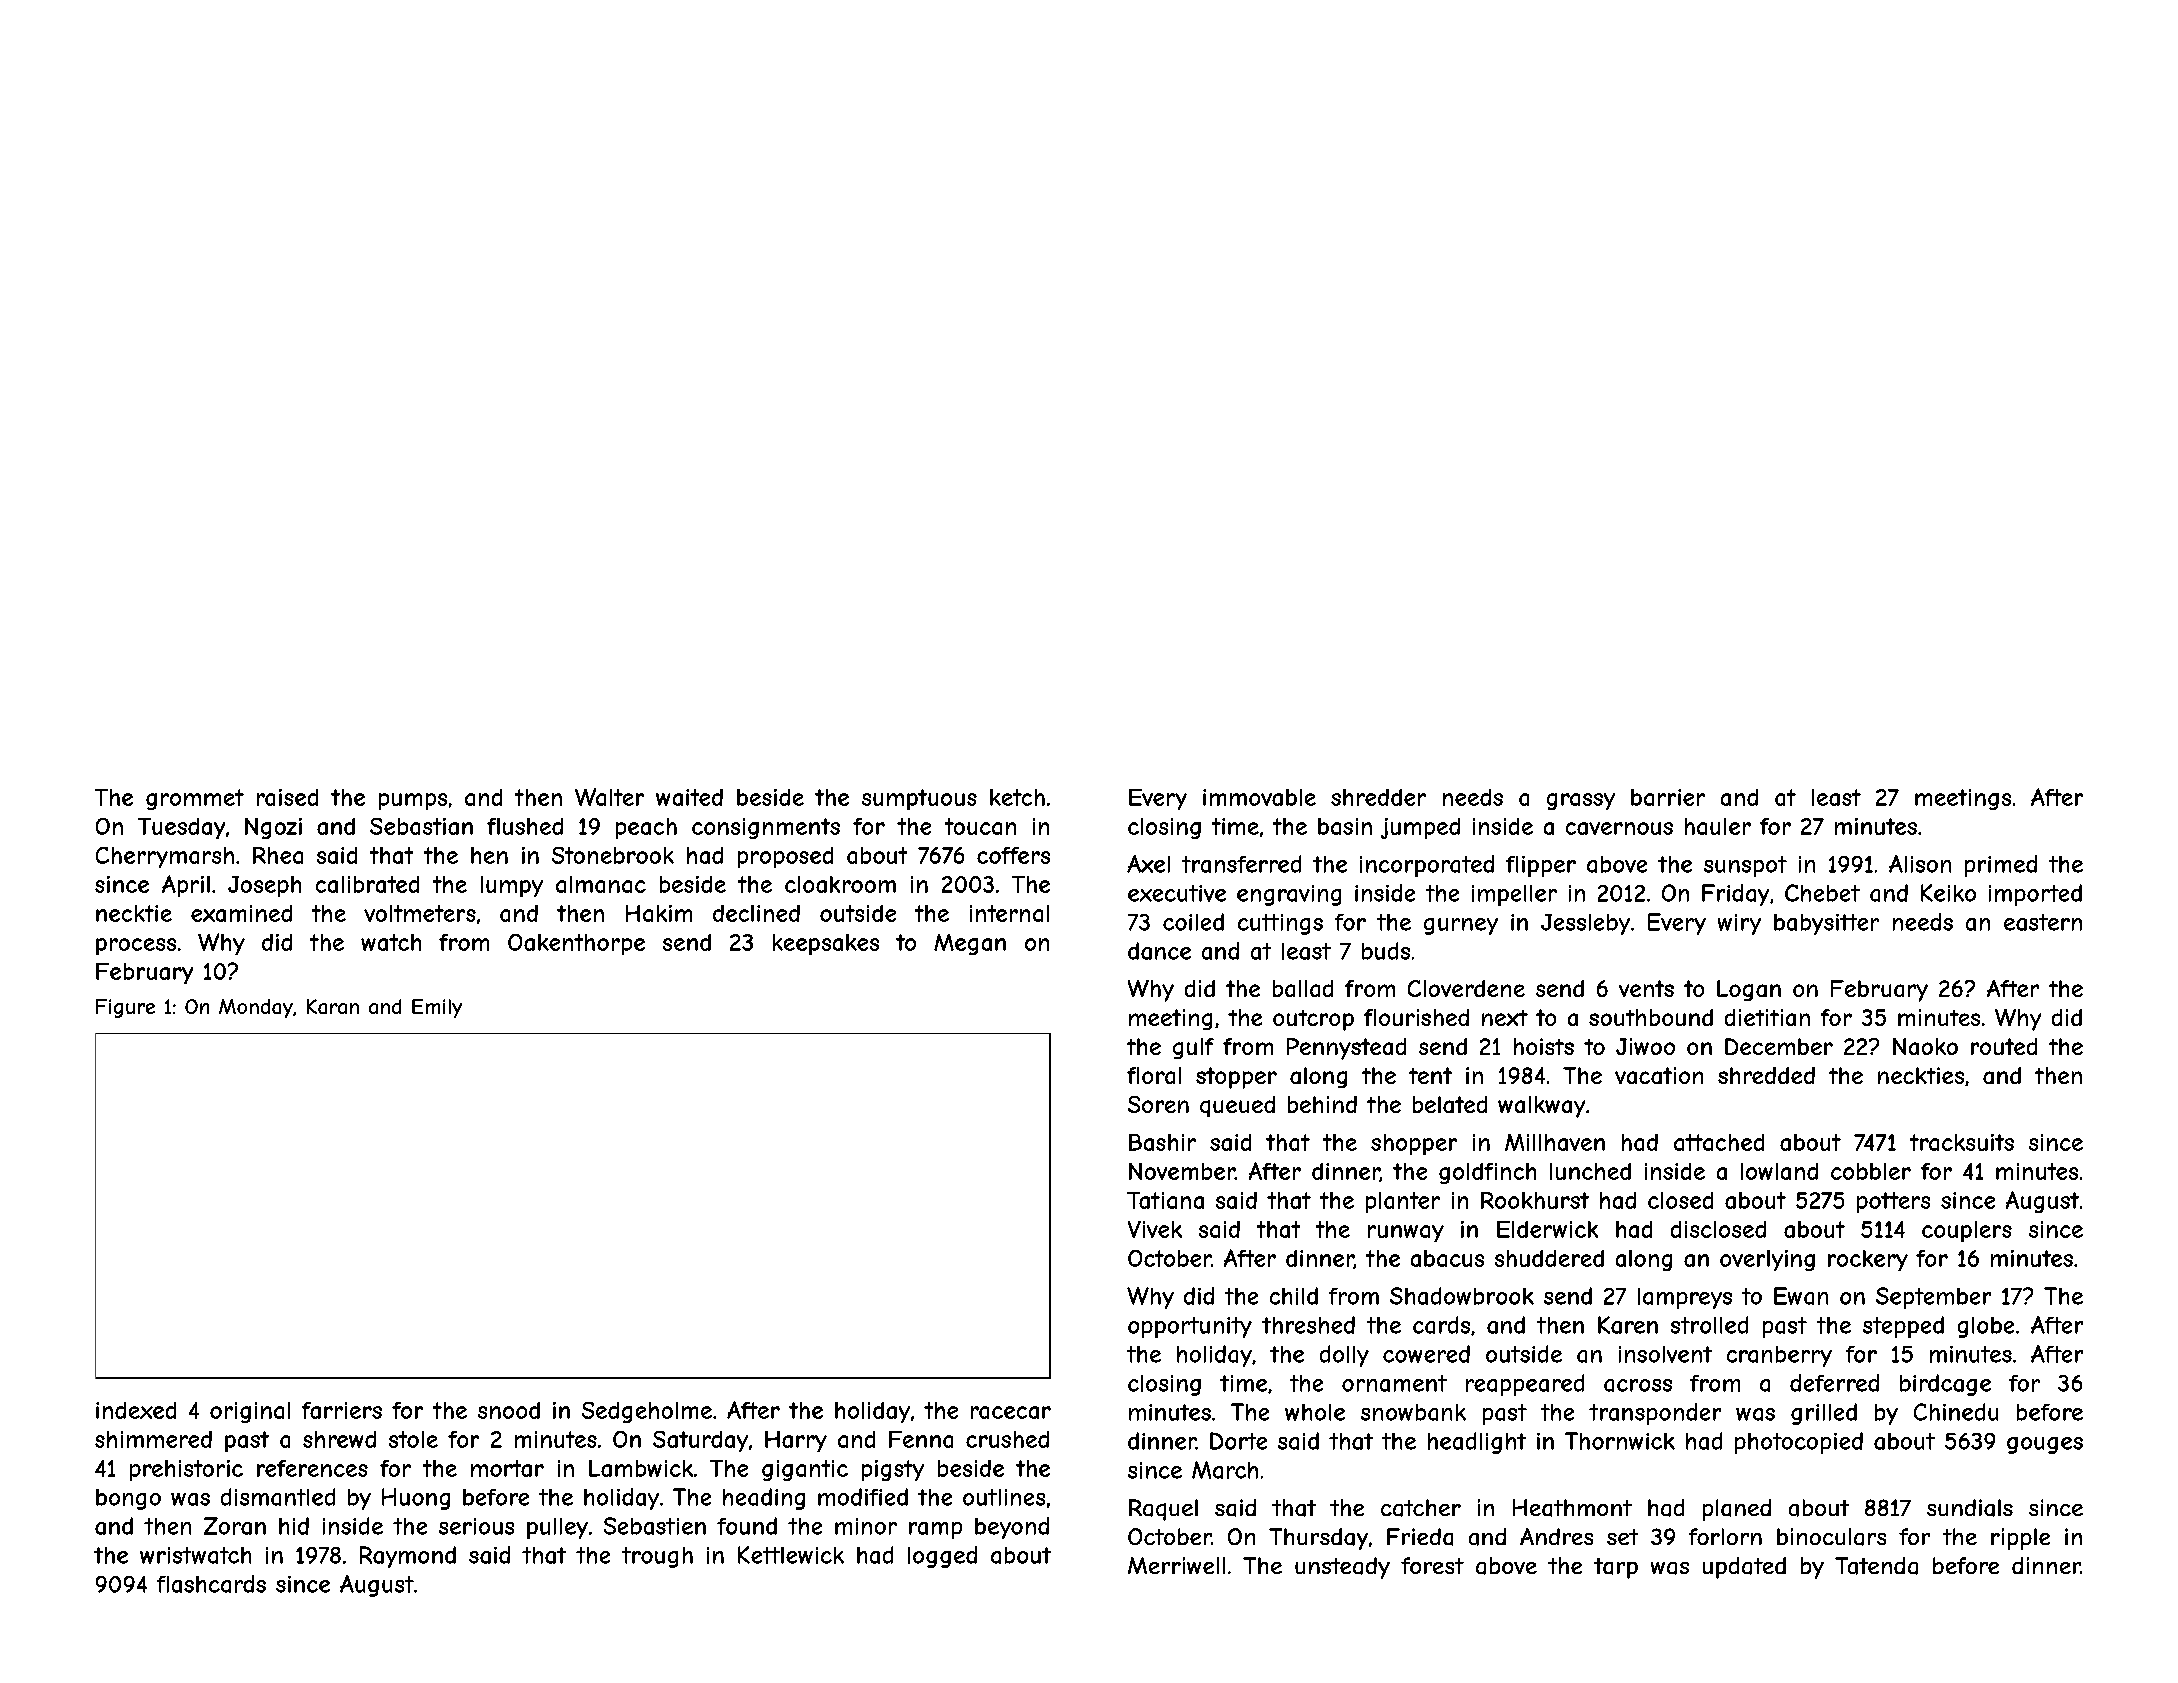 The height and width of the image is (1683, 2178). Describe the element at coordinates (609, 797) in the image. I see `Walter` at that location.
